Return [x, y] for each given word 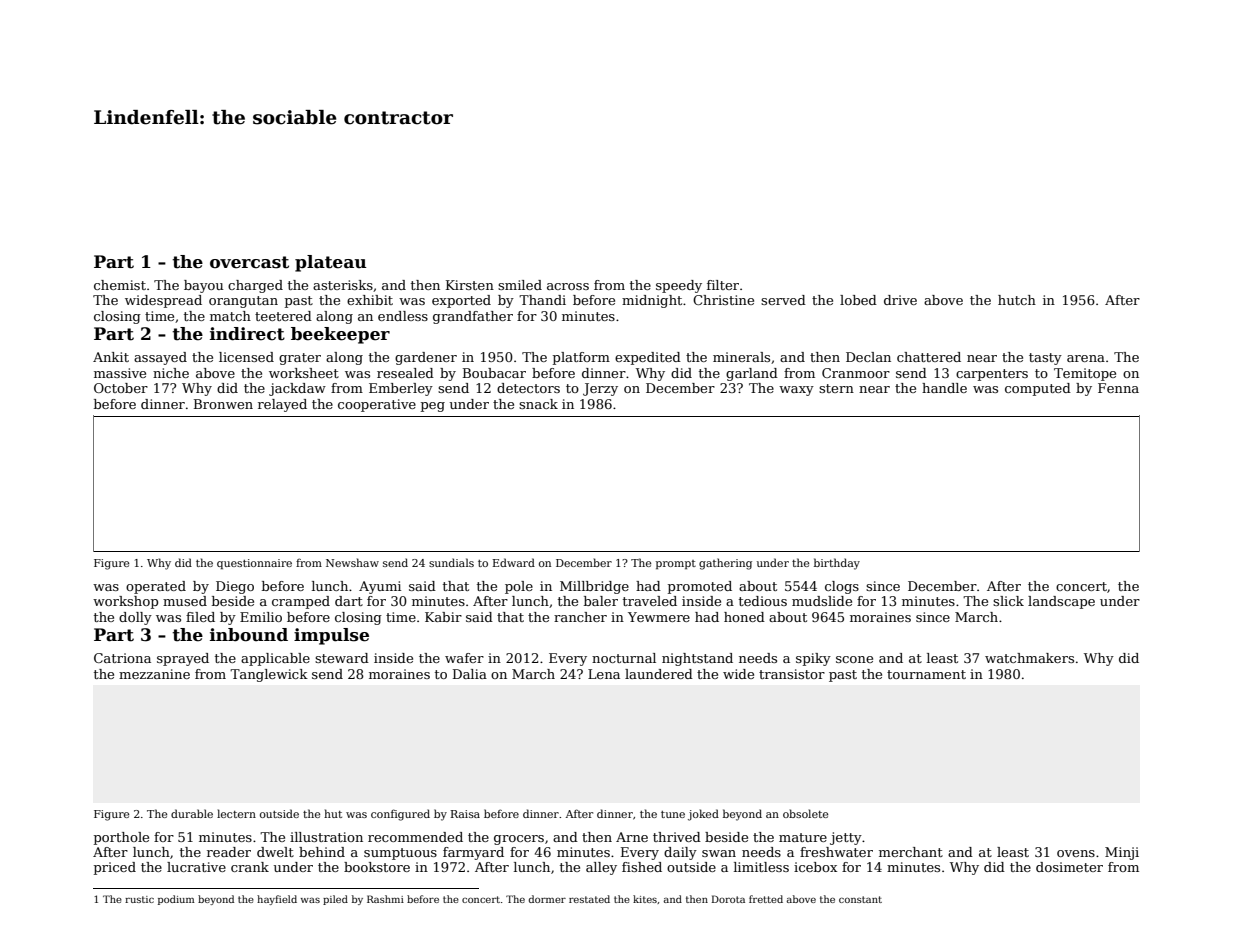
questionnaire [254, 564]
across [568, 286]
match [230, 316]
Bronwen [223, 404]
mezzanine [154, 674]
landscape [1061, 602]
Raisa [465, 814]
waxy [796, 391]
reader [229, 852]
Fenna [1118, 388]
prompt [676, 564]
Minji [1122, 853]
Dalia [470, 674]
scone [854, 659]
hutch [1017, 300]
